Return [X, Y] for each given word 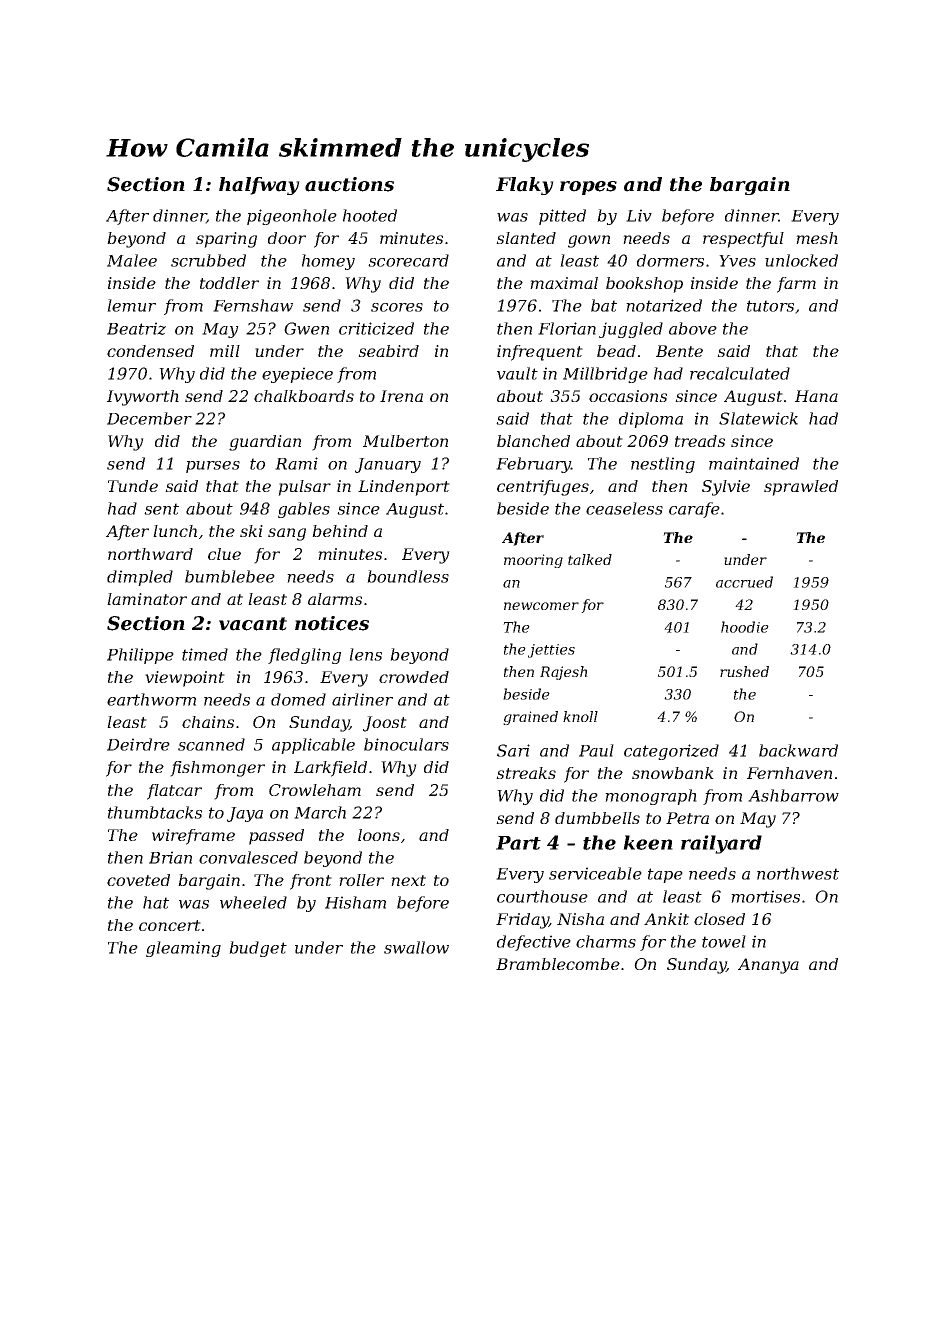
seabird [388, 351]
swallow [416, 947]
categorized [671, 752]
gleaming [183, 949]
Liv [639, 215]
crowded [414, 677]
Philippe [140, 656]
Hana [816, 396]
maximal [564, 283]
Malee [132, 260]
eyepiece [297, 375]
